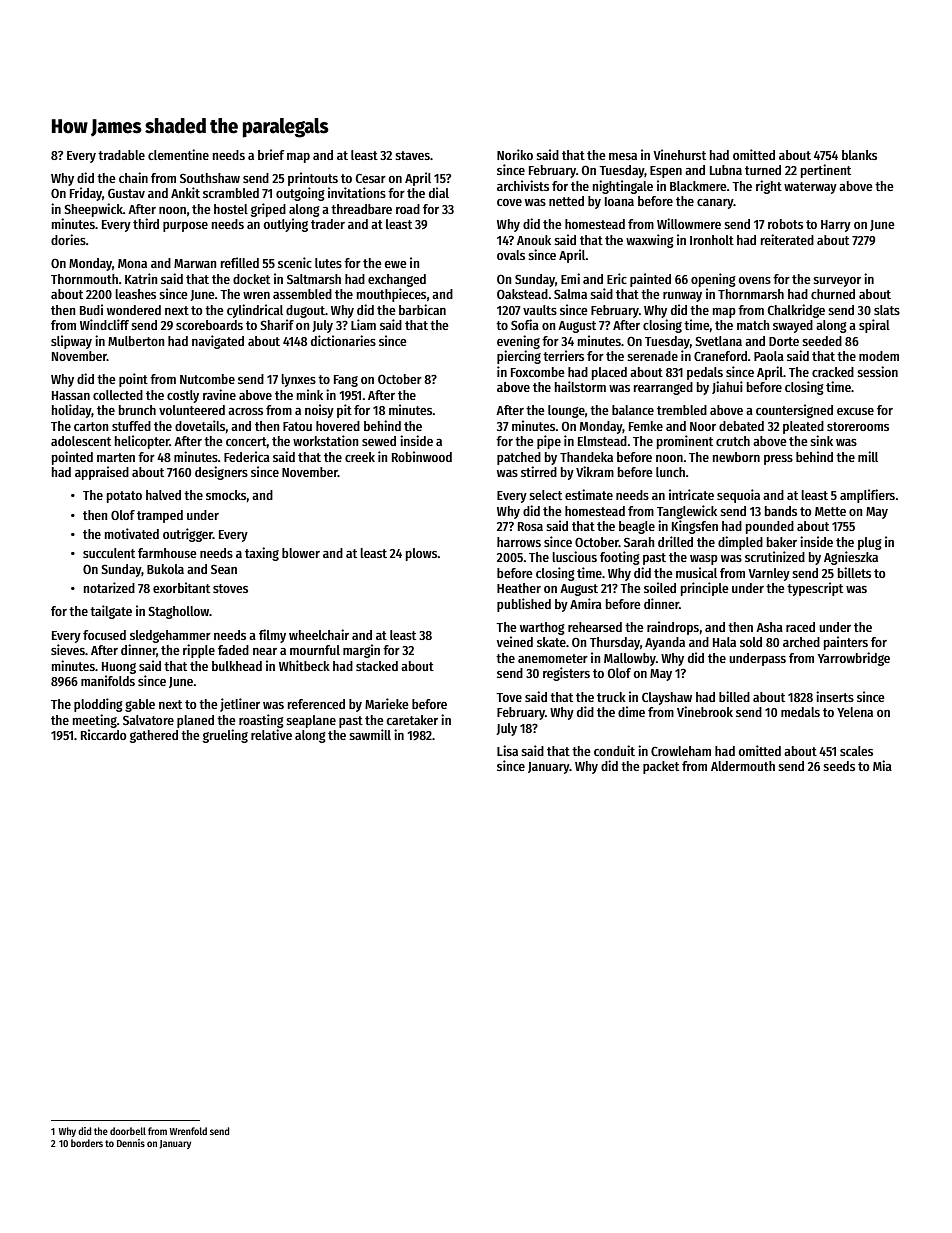  I want to click on blanks, so click(859, 155).
